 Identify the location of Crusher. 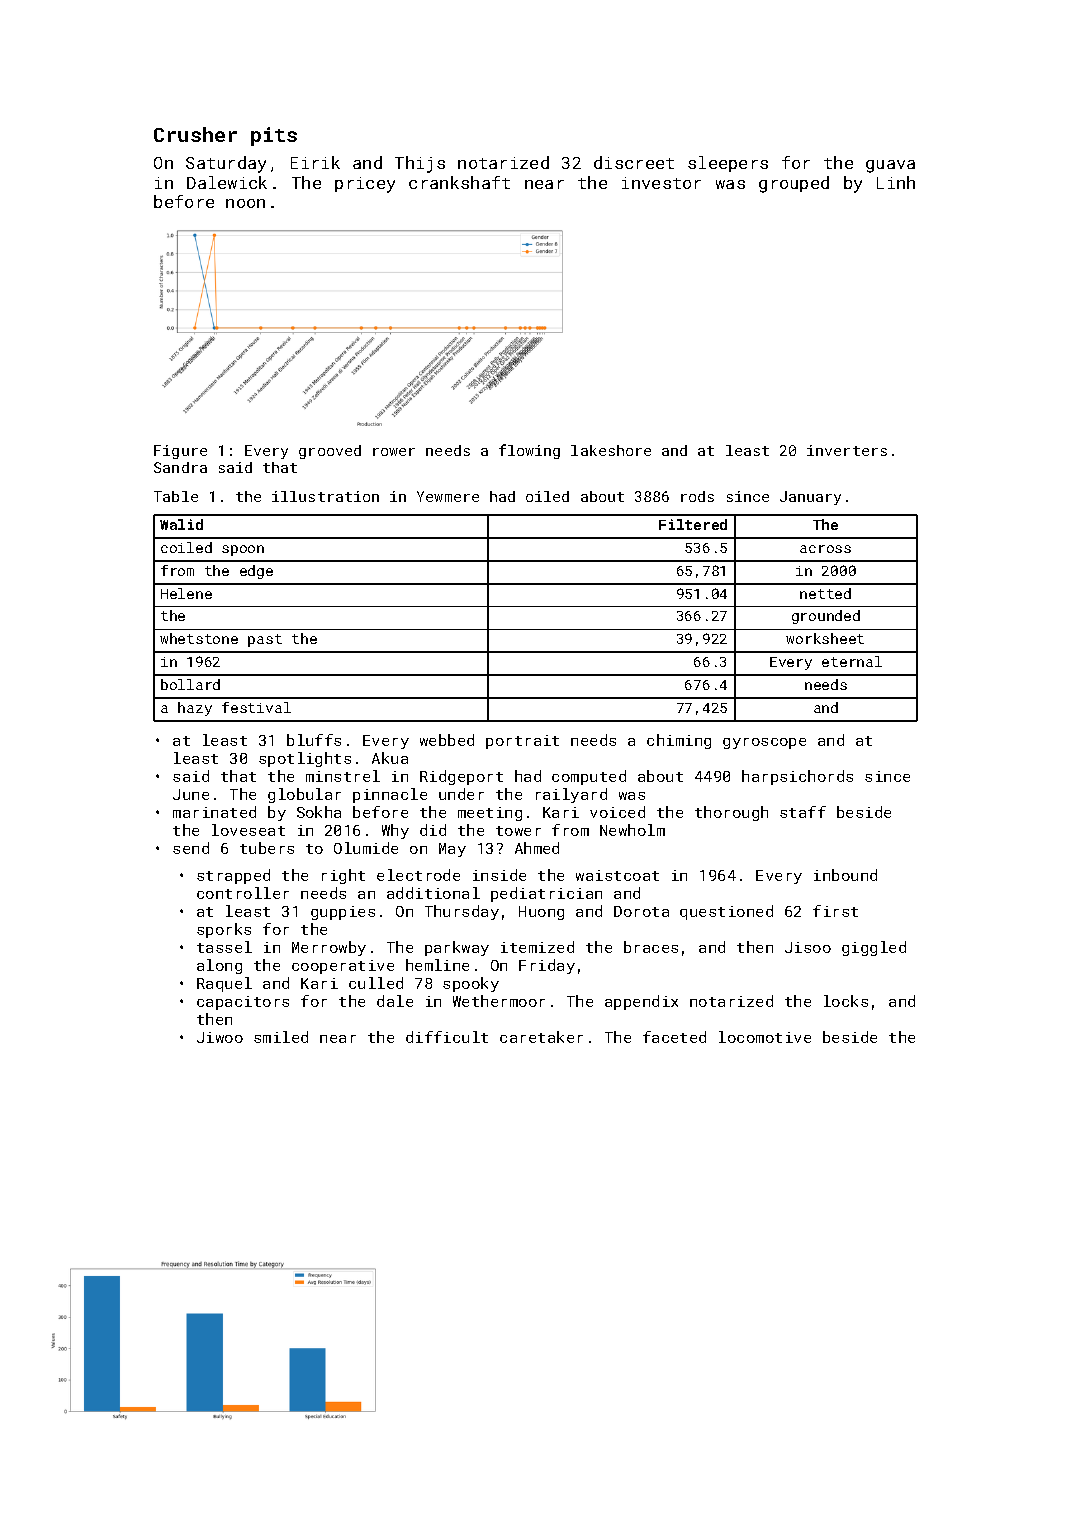
(195, 134).
